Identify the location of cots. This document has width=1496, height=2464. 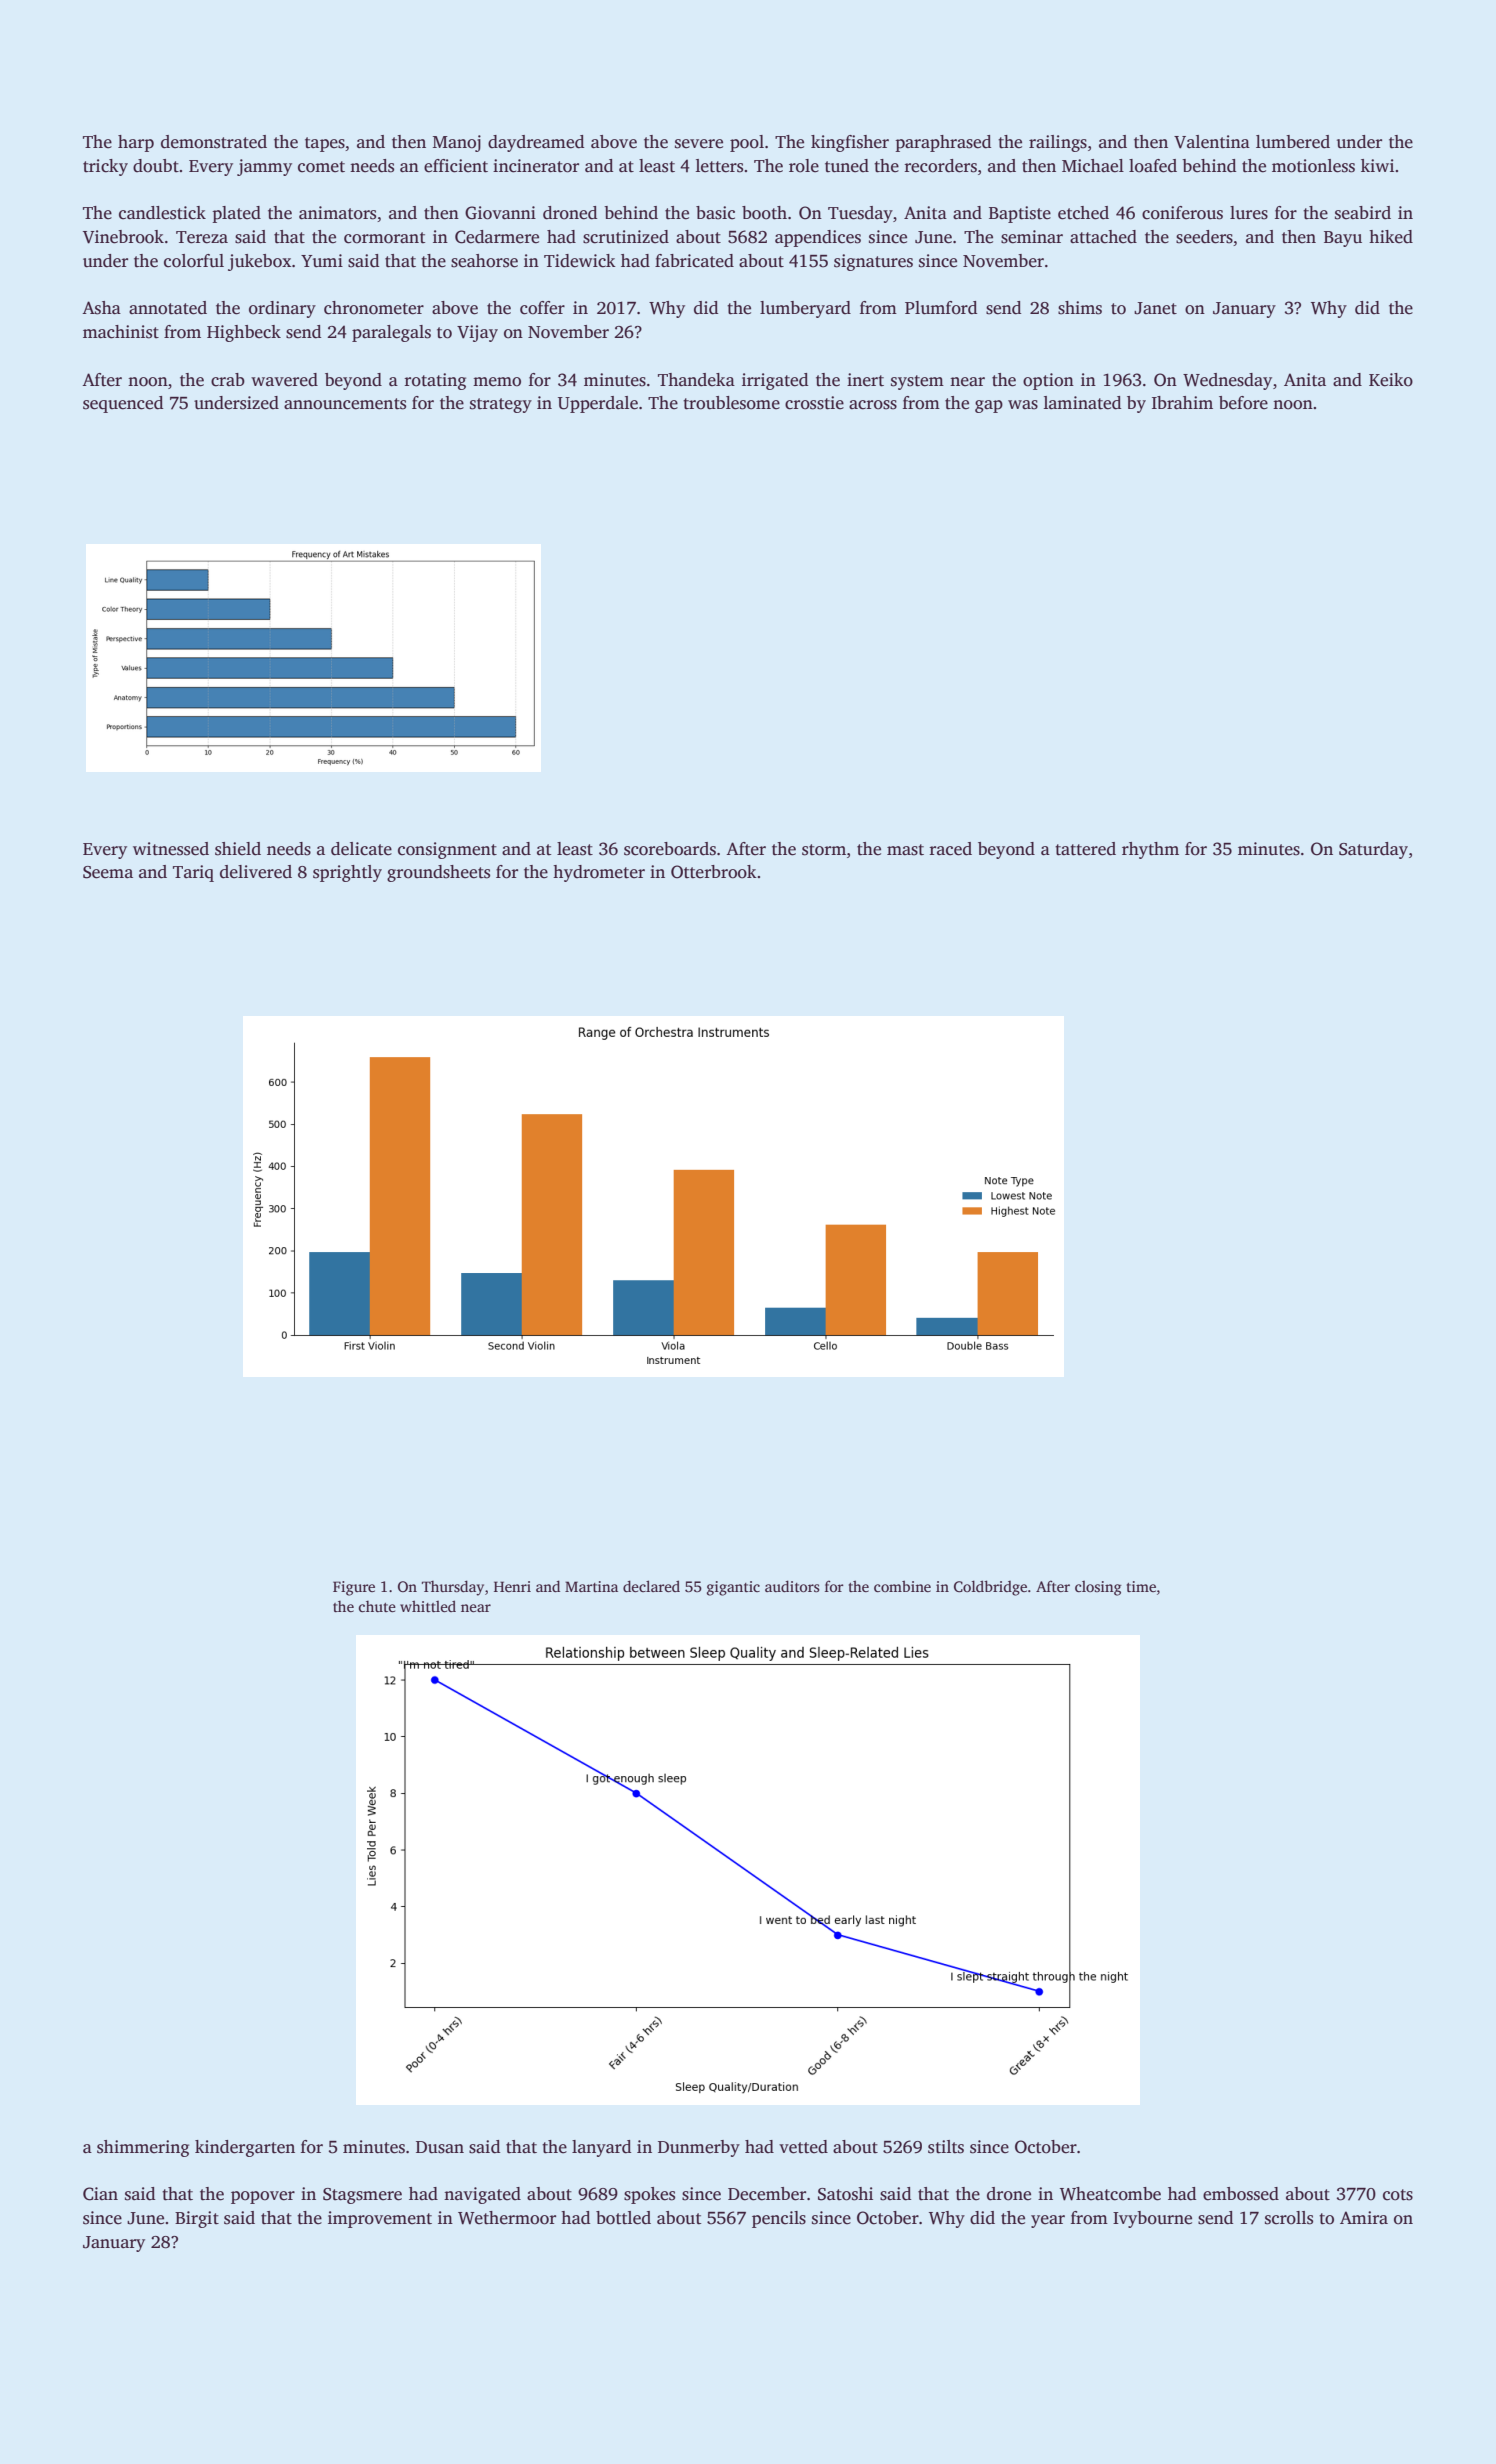
(1398, 2195).
